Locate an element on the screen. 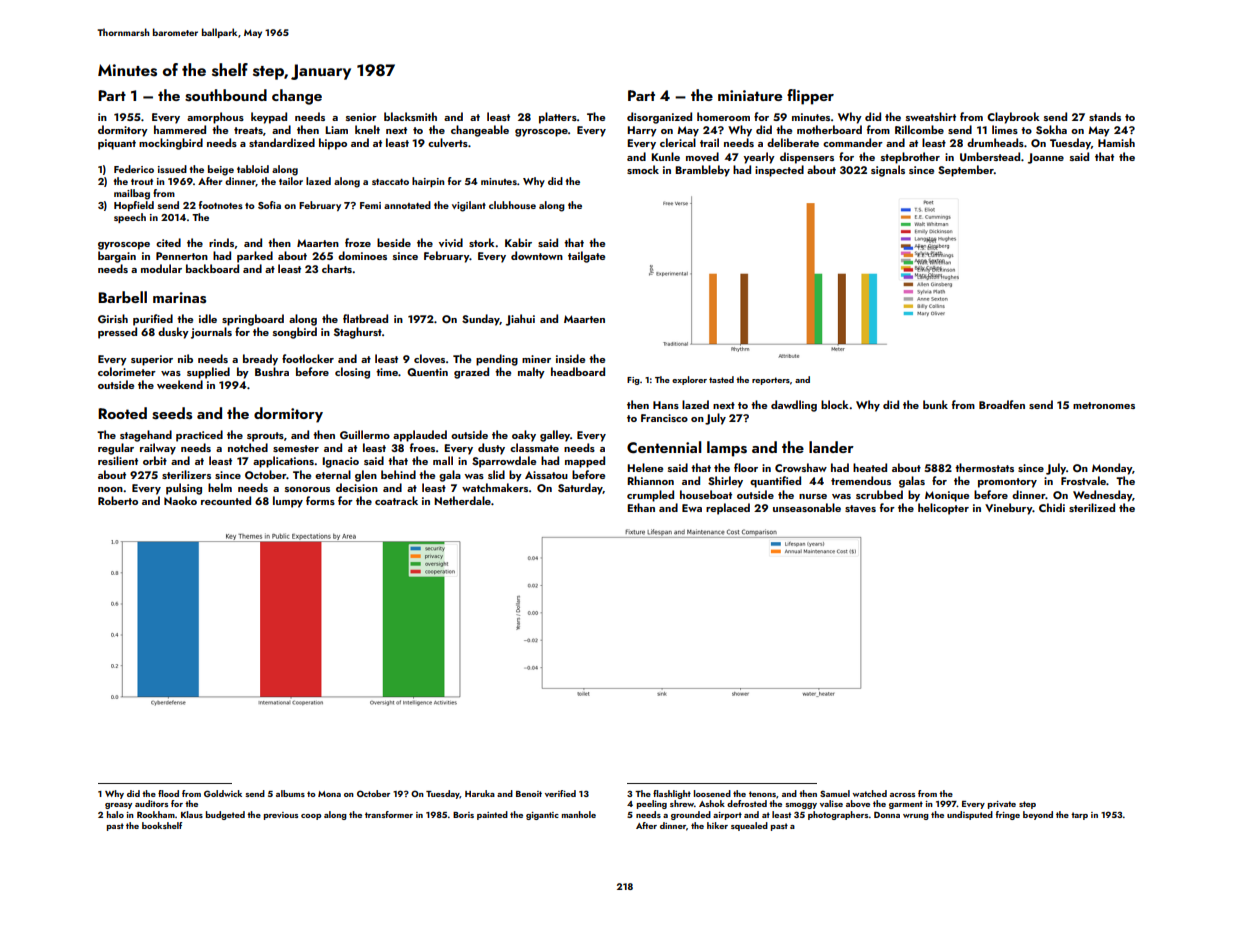 The width and height of the screenshot is (1233, 952). beyond is located at coordinates (1038, 815).
